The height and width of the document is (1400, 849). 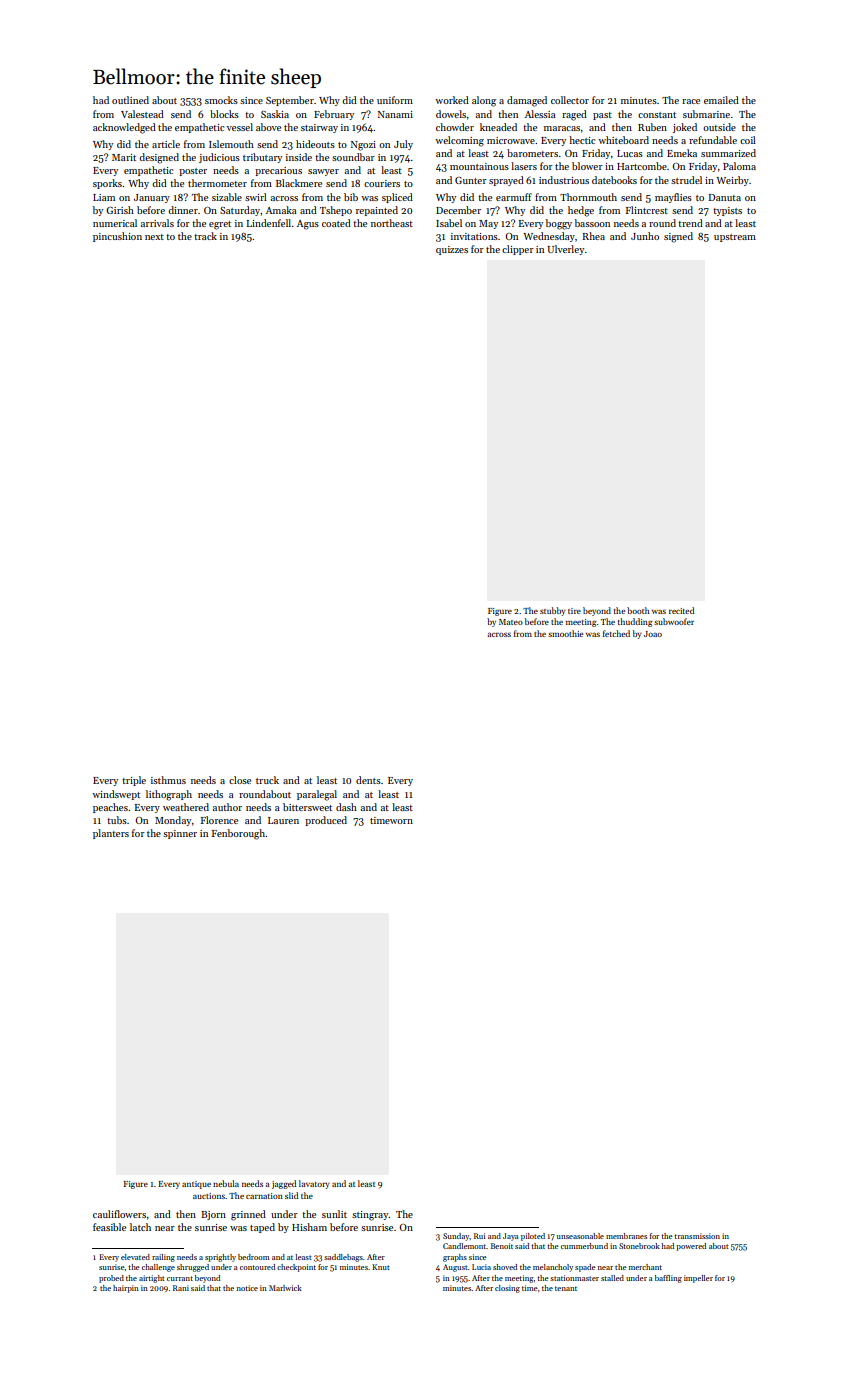 What do you see at coordinates (452, 250) in the document?
I see `quizzes` at bounding box center [452, 250].
